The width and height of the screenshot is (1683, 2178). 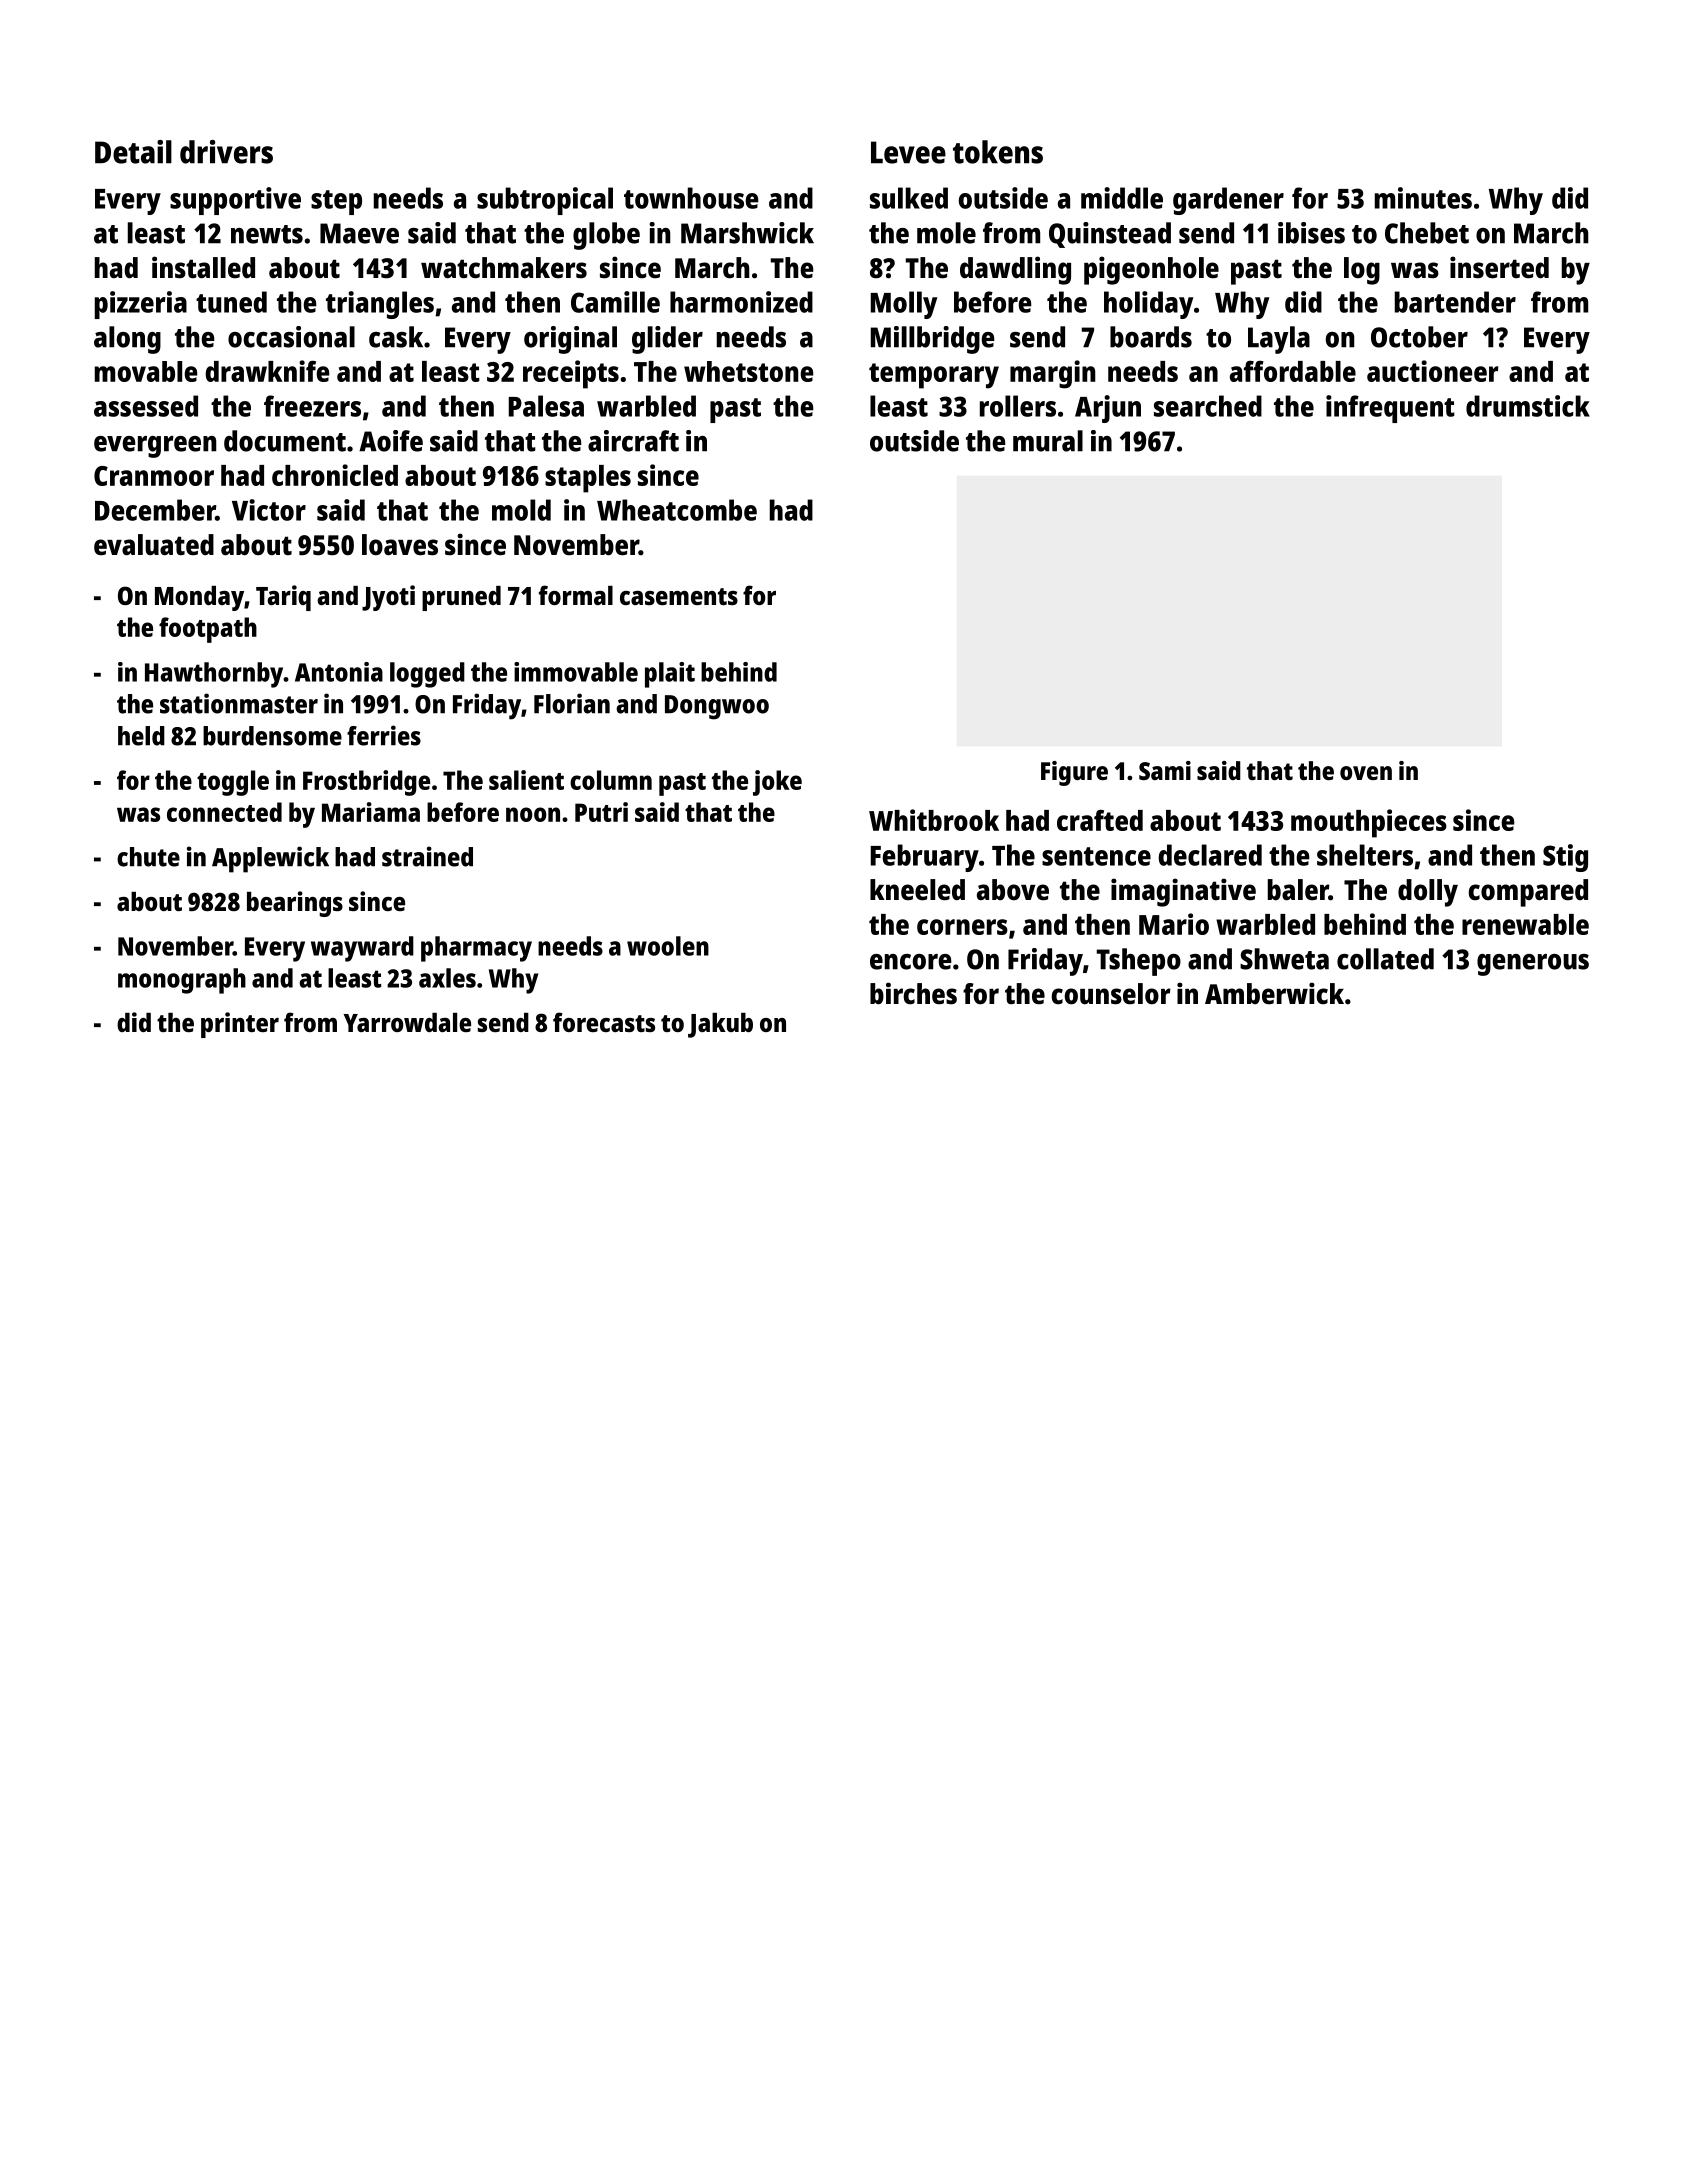 I want to click on infrequent, so click(x=1390, y=409).
